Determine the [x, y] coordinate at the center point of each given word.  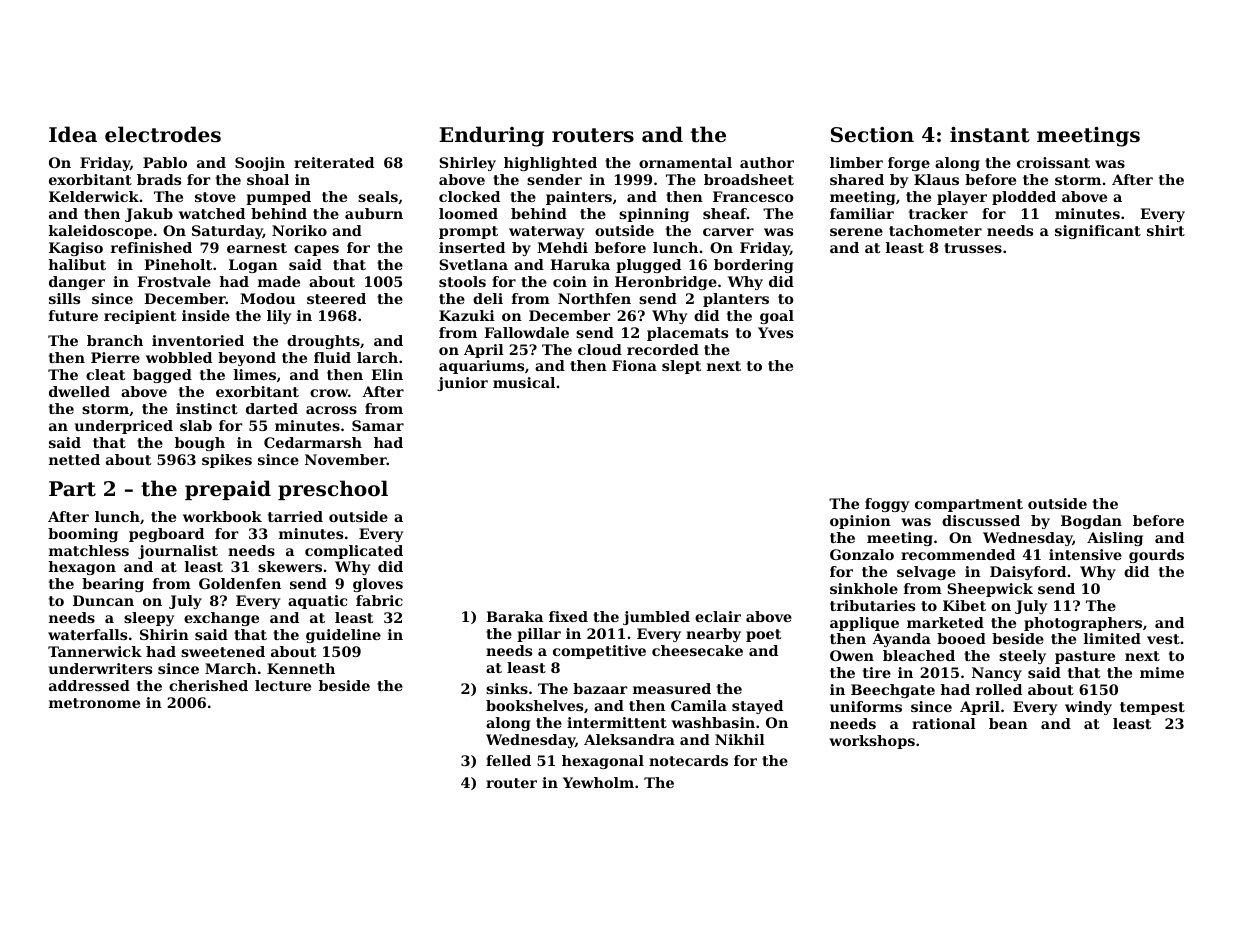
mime [1162, 672]
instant [989, 134]
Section [872, 134]
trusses [973, 248]
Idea [73, 134]
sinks [507, 688]
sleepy [149, 619]
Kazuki [467, 315]
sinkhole [864, 588]
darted [272, 408]
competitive [599, 652]
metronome [94, 703]
